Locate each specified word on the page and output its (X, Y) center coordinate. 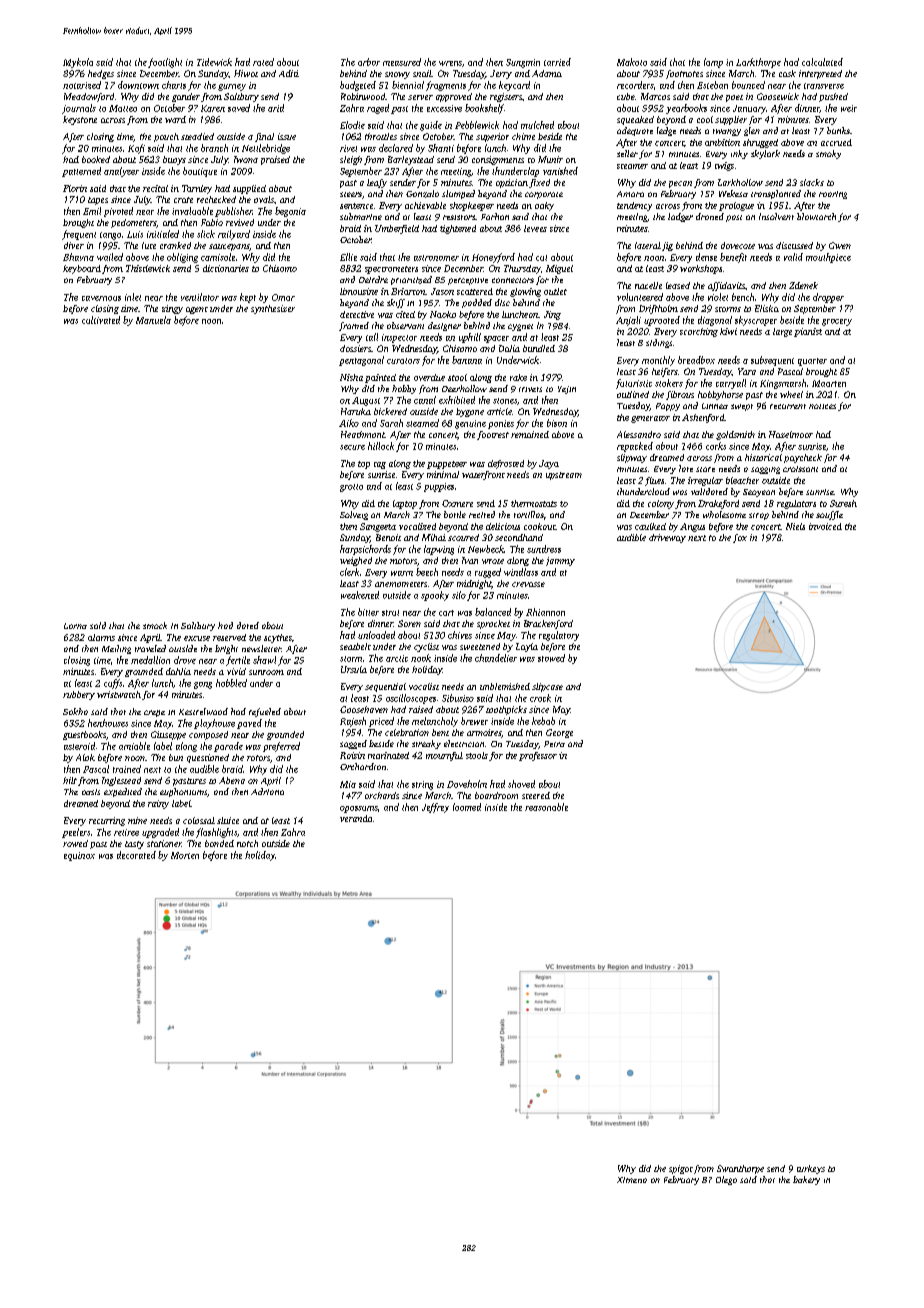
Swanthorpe (740, 1169)
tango (110, 236)
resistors (459, 217)
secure (352, 447)
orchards (382, 795)
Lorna (75, 626)
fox (740, 538)
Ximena (632, 1180)
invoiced (825, 526)
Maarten (829, 383)
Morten (185, 855)
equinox (79, 856)
